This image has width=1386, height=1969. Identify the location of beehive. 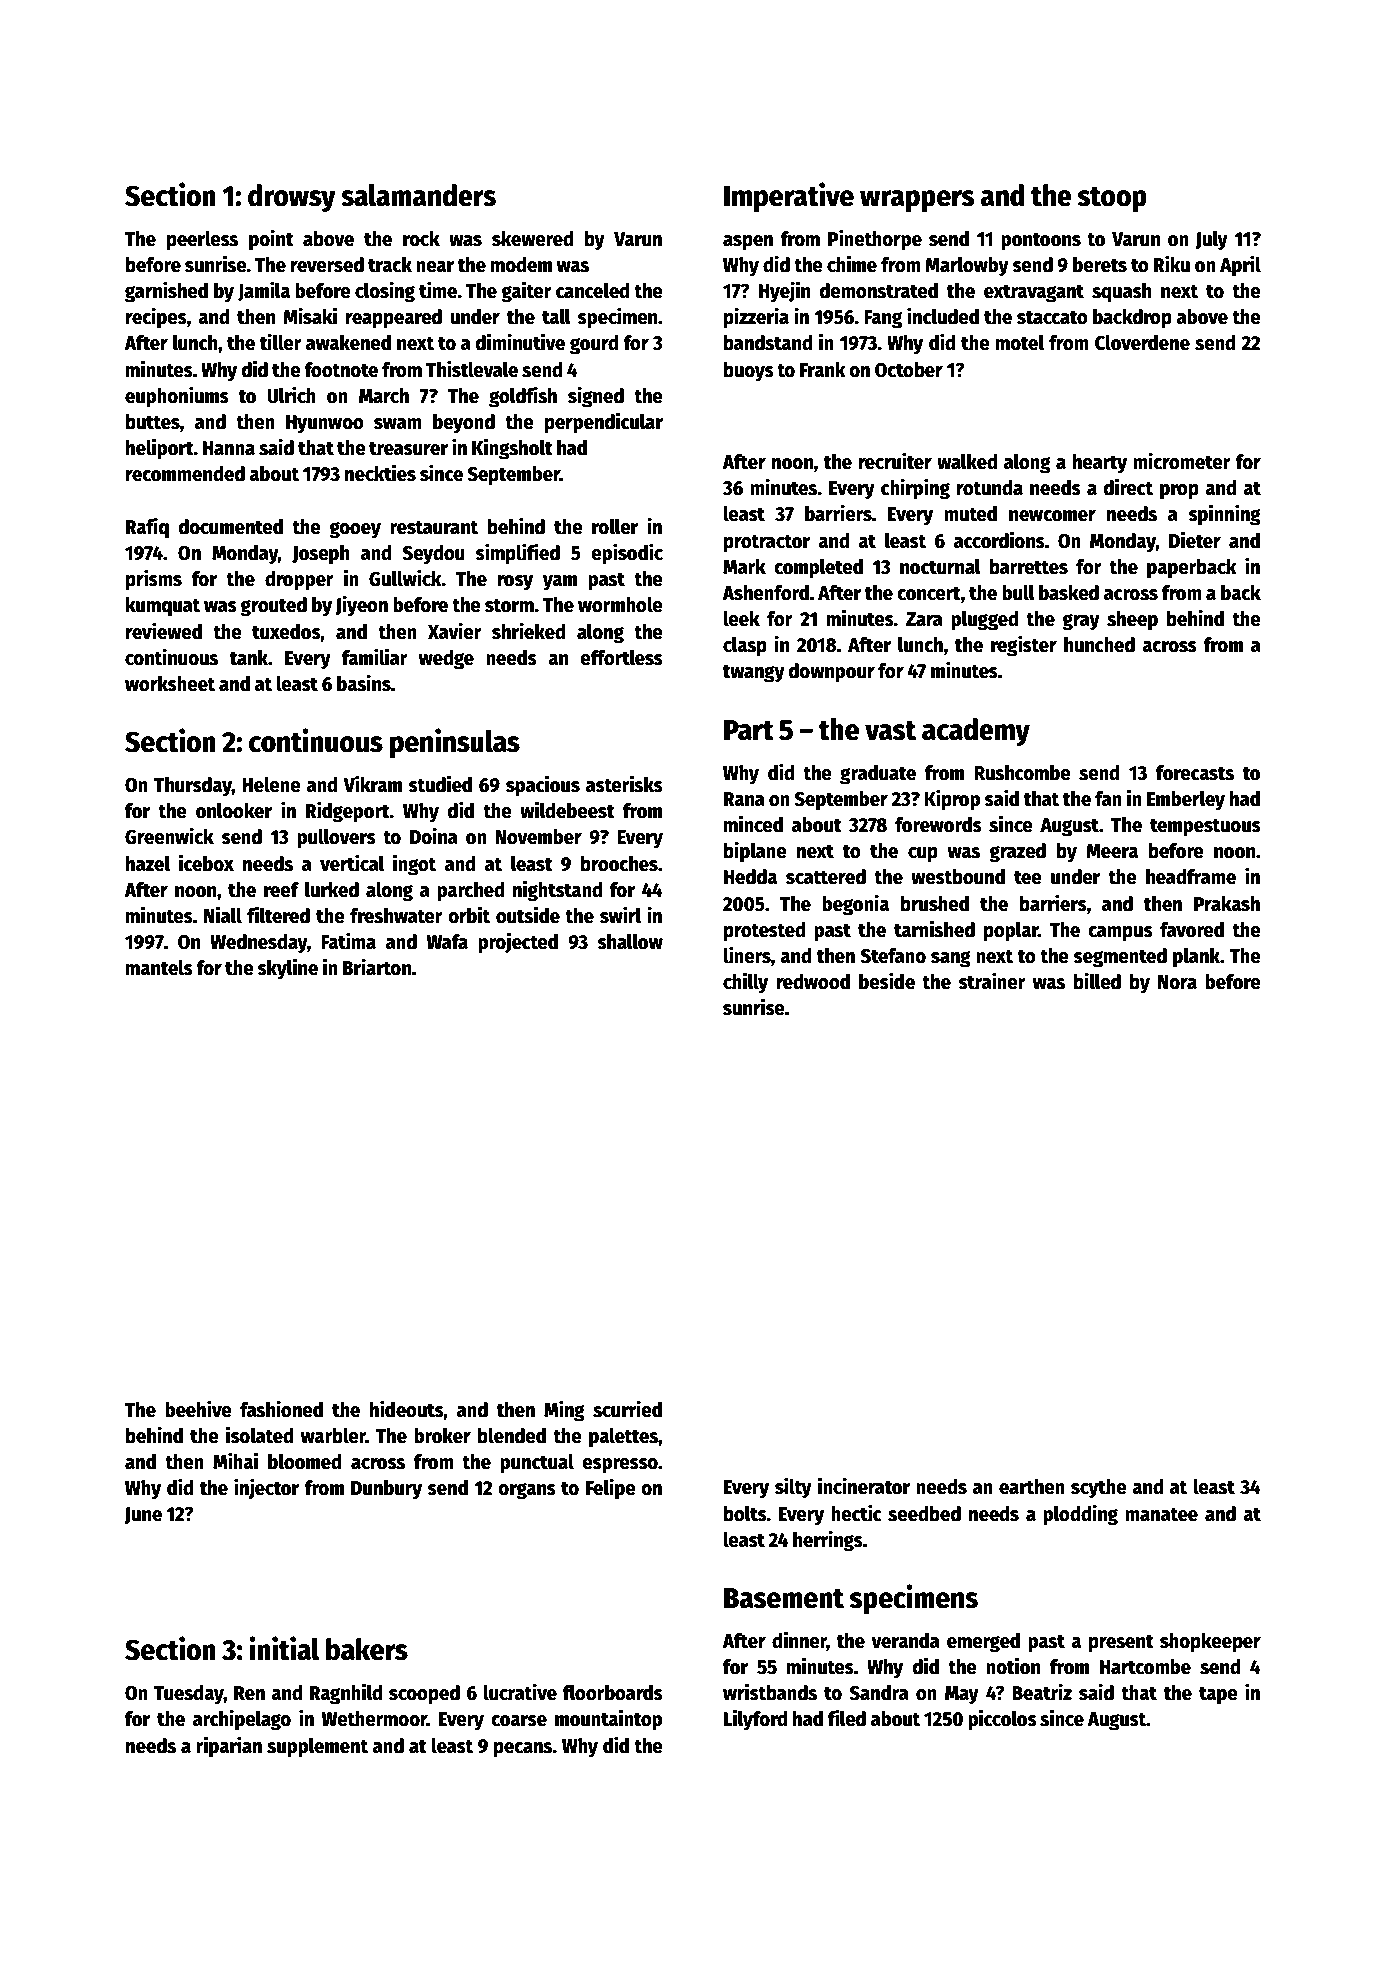
(198, 1409).
